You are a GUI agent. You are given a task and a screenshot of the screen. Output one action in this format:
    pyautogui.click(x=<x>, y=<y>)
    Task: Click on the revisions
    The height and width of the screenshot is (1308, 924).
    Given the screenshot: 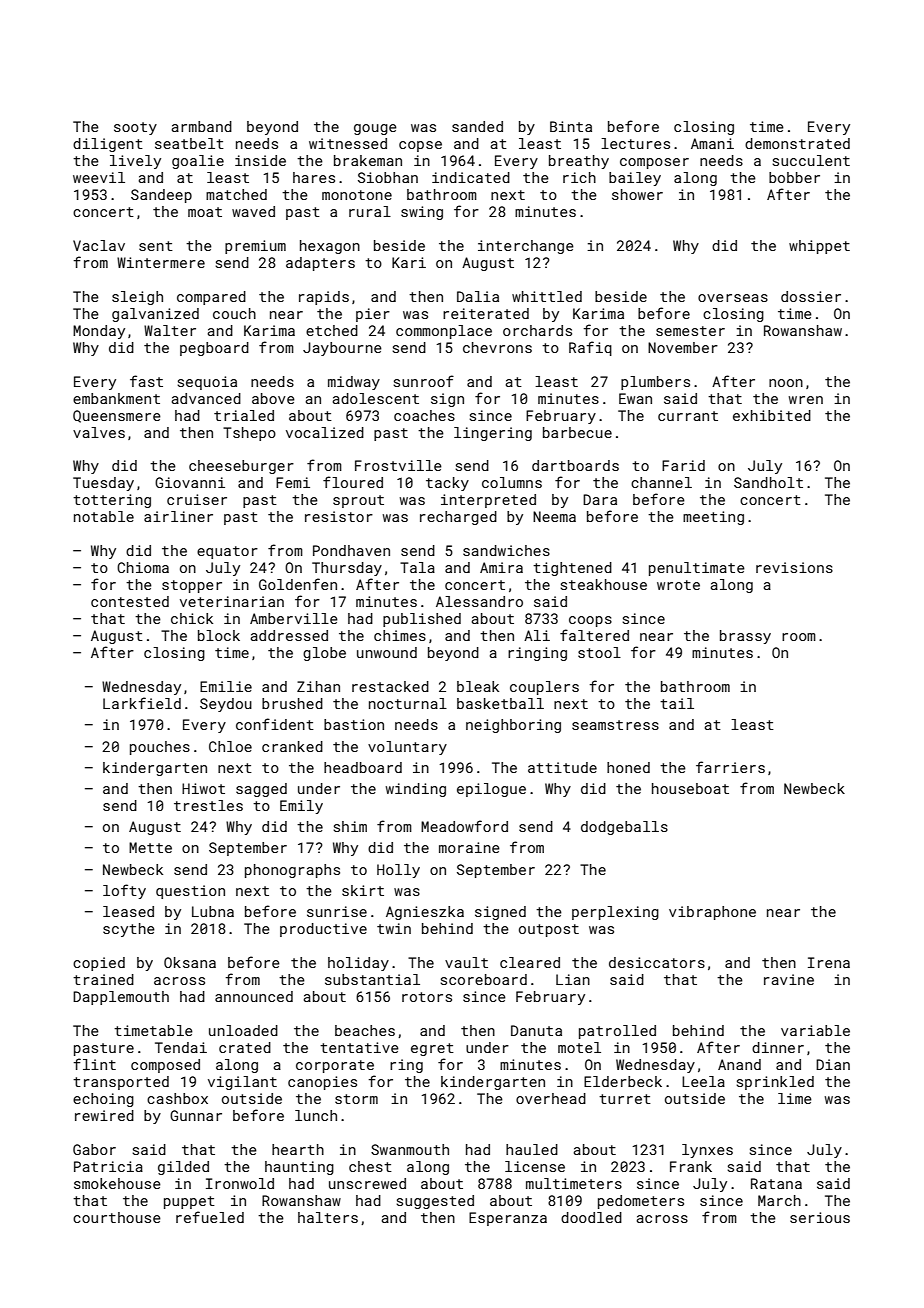 What is the action you would take?
    pyautogui.click(x=794, y=567)
